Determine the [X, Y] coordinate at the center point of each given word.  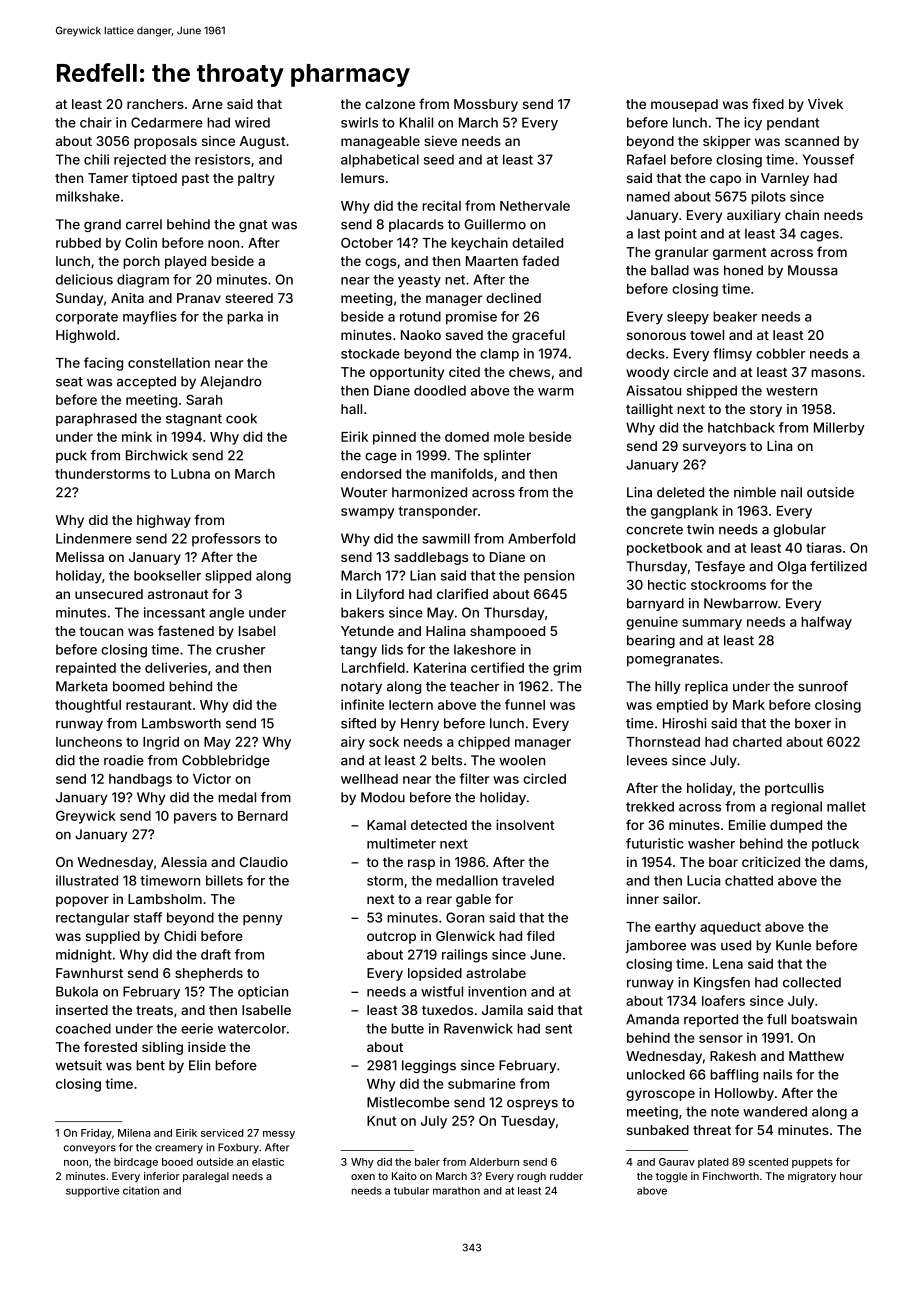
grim [567, 669]
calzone [390, 104]
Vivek [825, 104]
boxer [813, 723]
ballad [670, 270]
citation [141, 1190]
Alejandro [231, 382]
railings [465, 956]
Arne [207, 104]
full [776, 1019]
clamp [499, 355]
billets [224, 880]
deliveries [176, 667]
